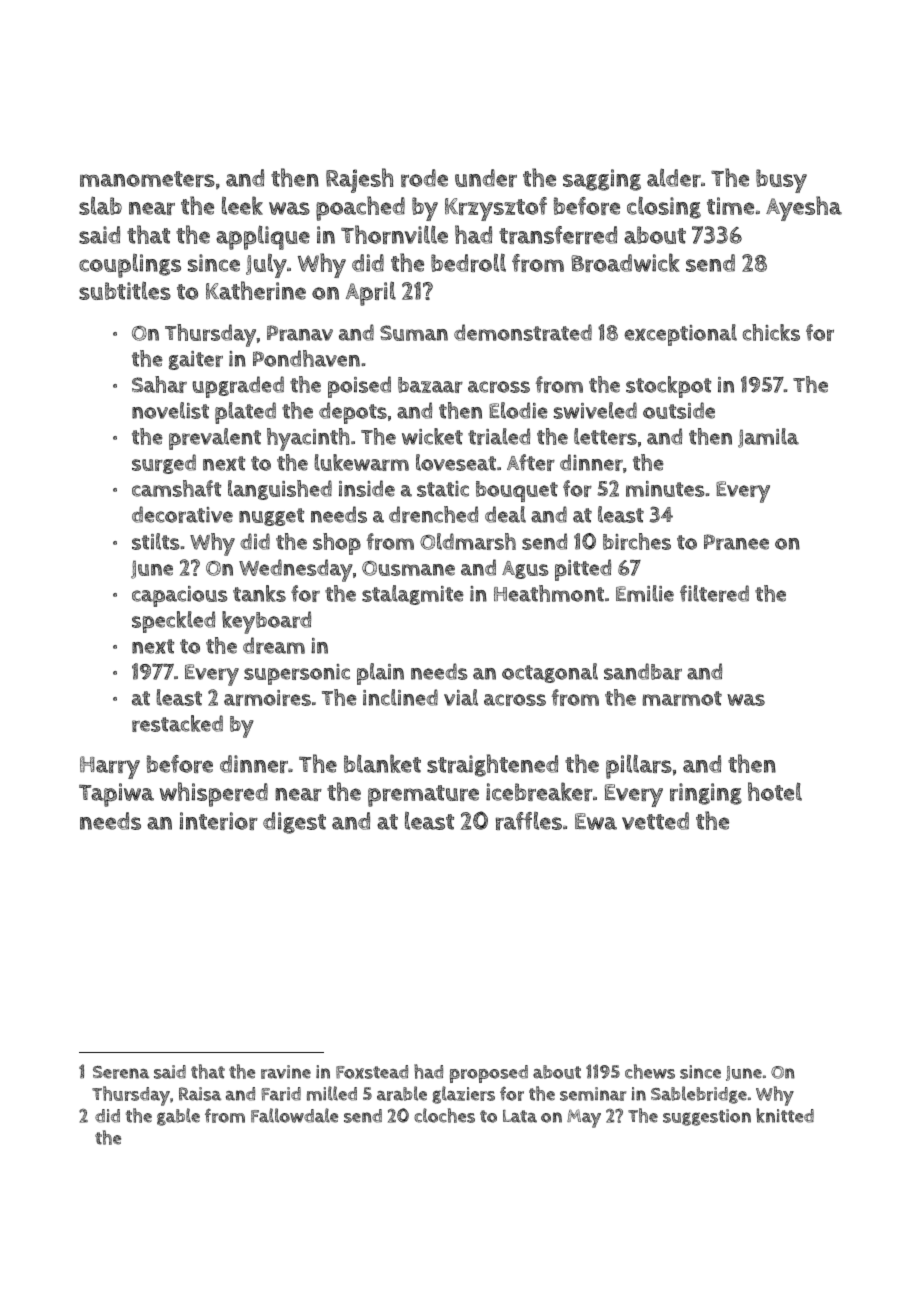  Describe the element at coordinates (274, 645) in the screenshot. I see `dream` at that location.
